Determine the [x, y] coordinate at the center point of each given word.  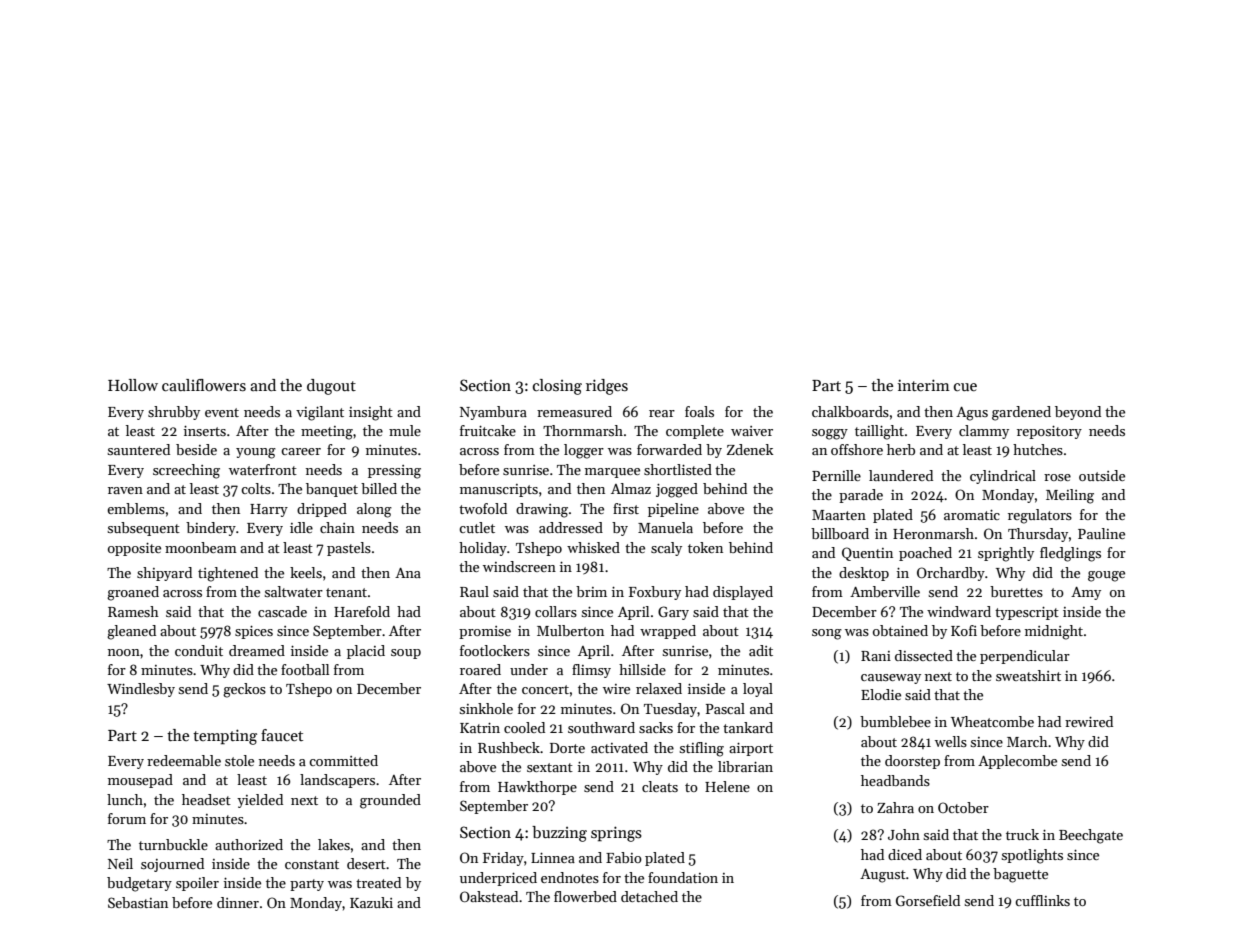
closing [557, 387]
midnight [1054, 632]
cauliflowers [204, 385]
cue [965, 387]
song [827, 634]
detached [649, 896]
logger [584, 451]
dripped [322, 510]
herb [901, 449]
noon [124, 652]
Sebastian [138, 902]
